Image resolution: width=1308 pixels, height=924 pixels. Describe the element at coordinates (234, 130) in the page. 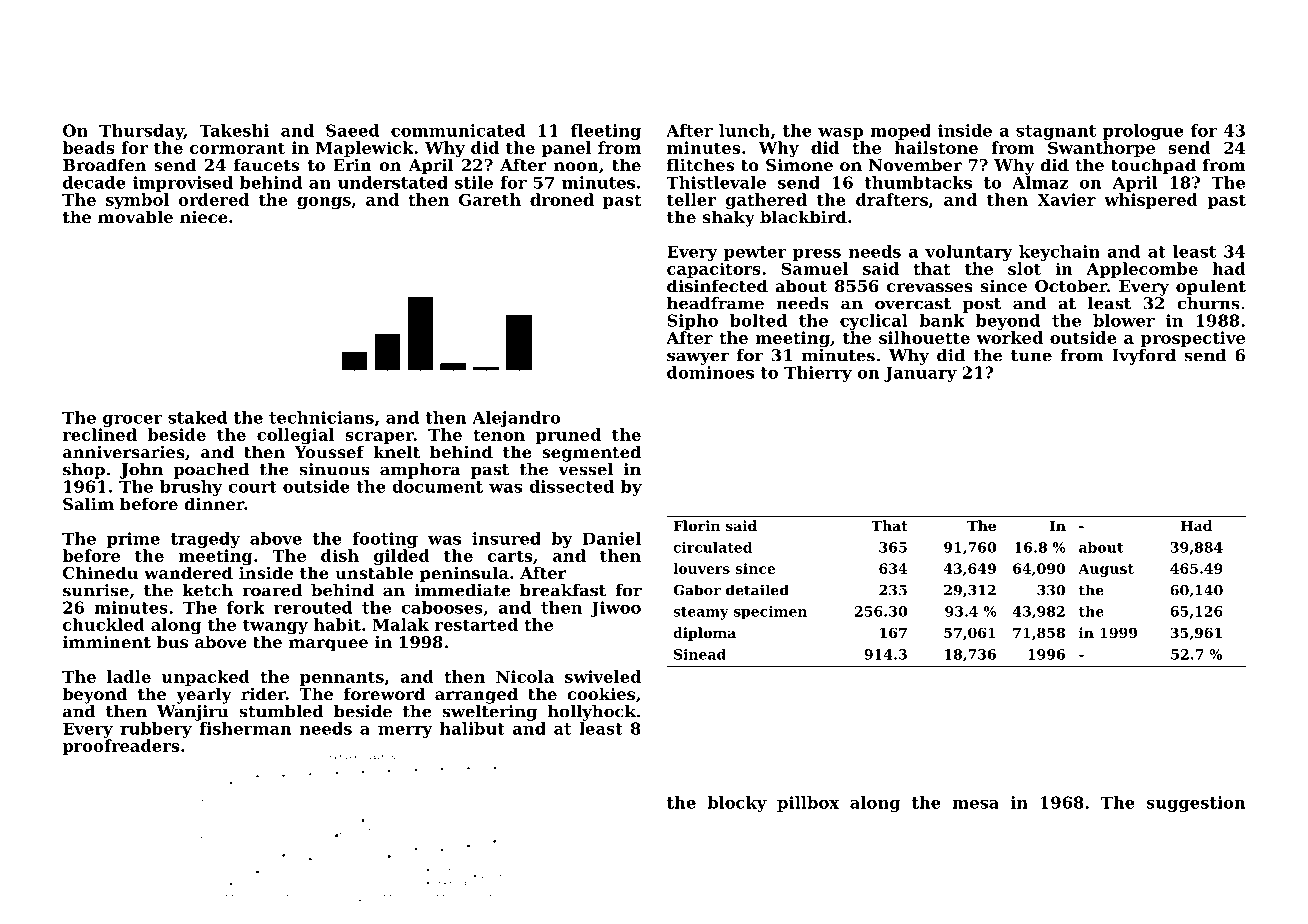

I see `Takeshi` at that location.
